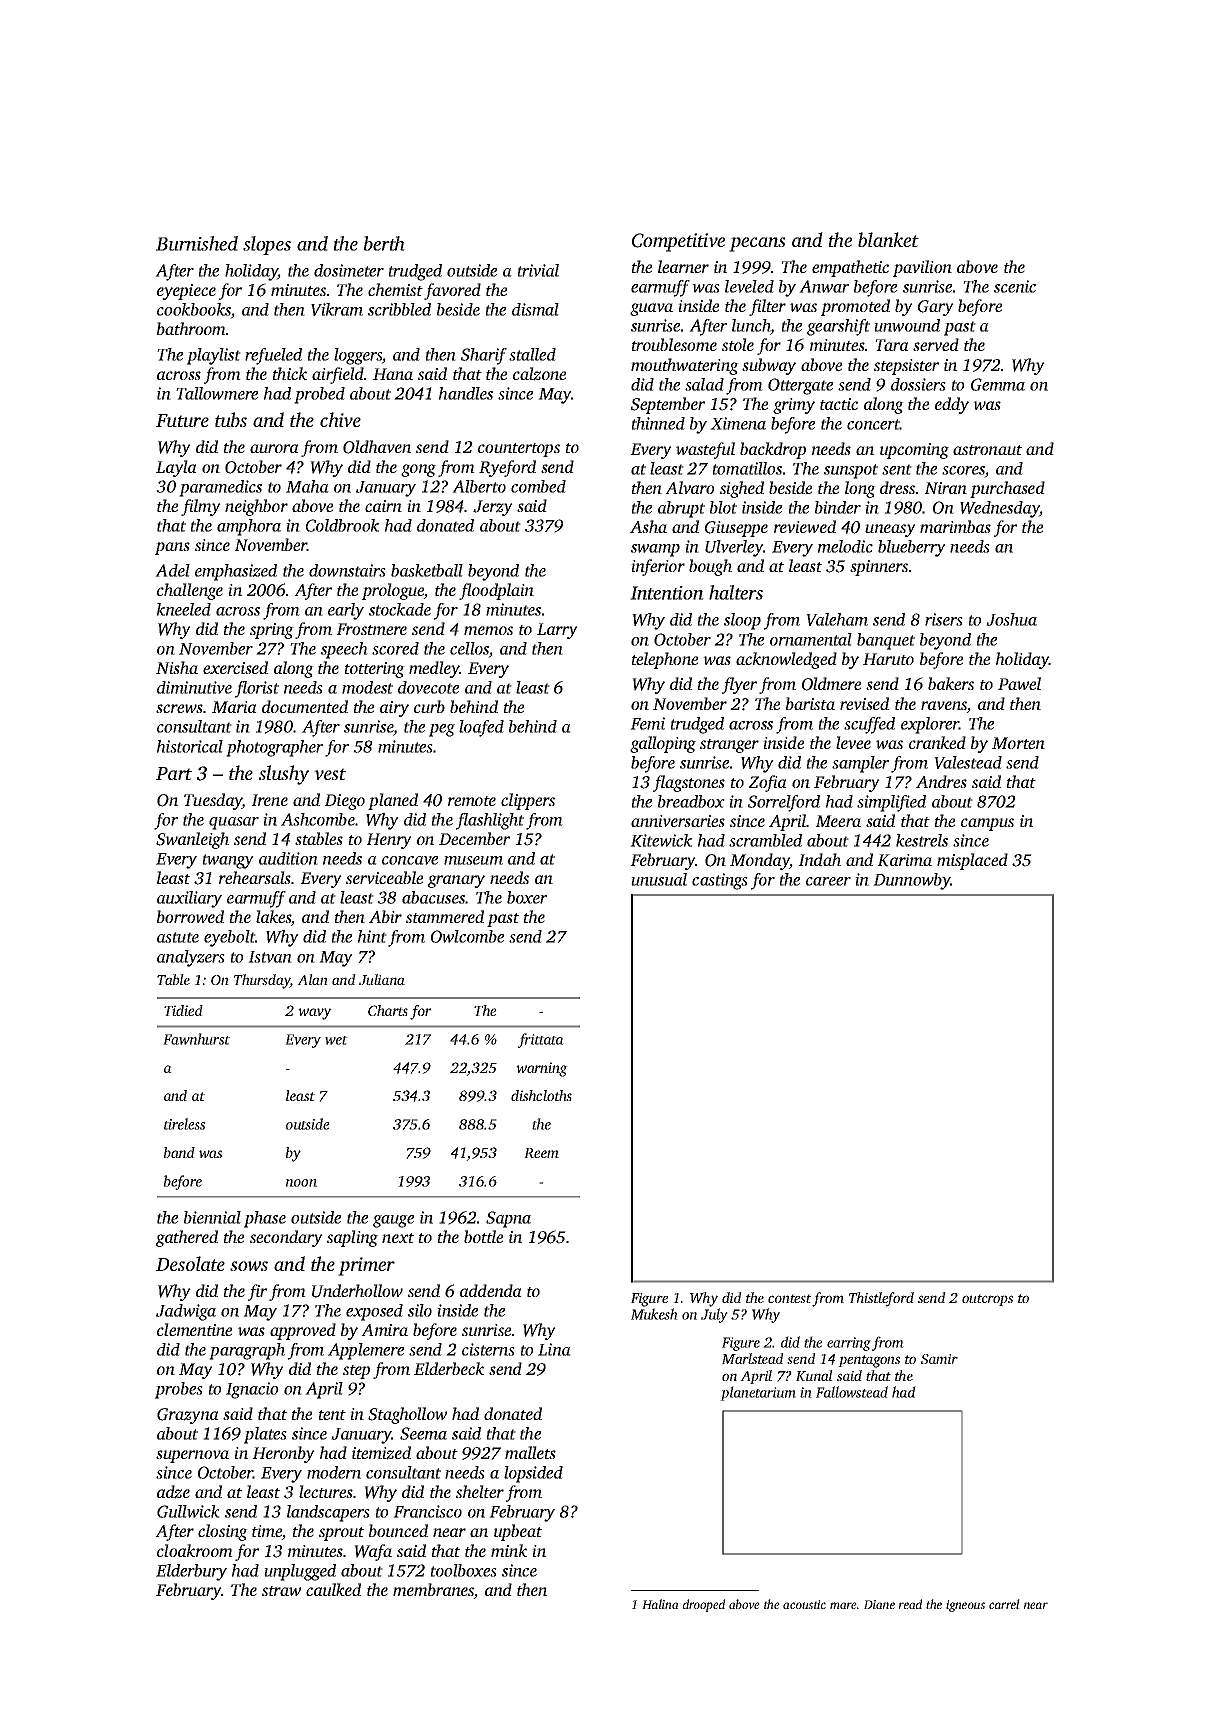 The image size is (1211, 1713). What do you see at coordinates (177, 667) in the screenshot?
I see `Nisha` at bounding box center [177, 667].
